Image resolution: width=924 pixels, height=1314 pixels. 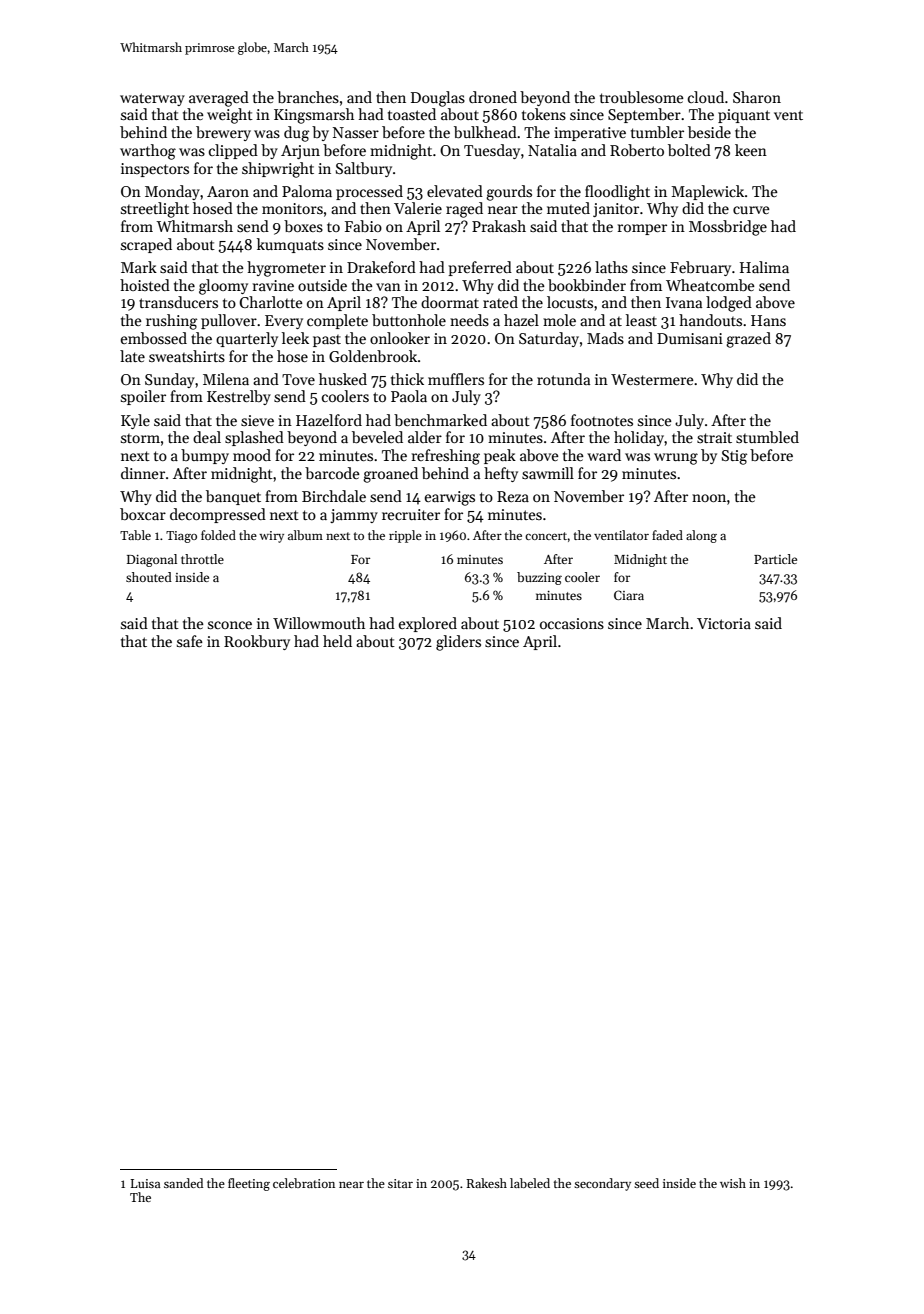 What do you see at coordinates (728, 228) in the page?
I see `Mossbridge` at bounding box center [728, 228].
